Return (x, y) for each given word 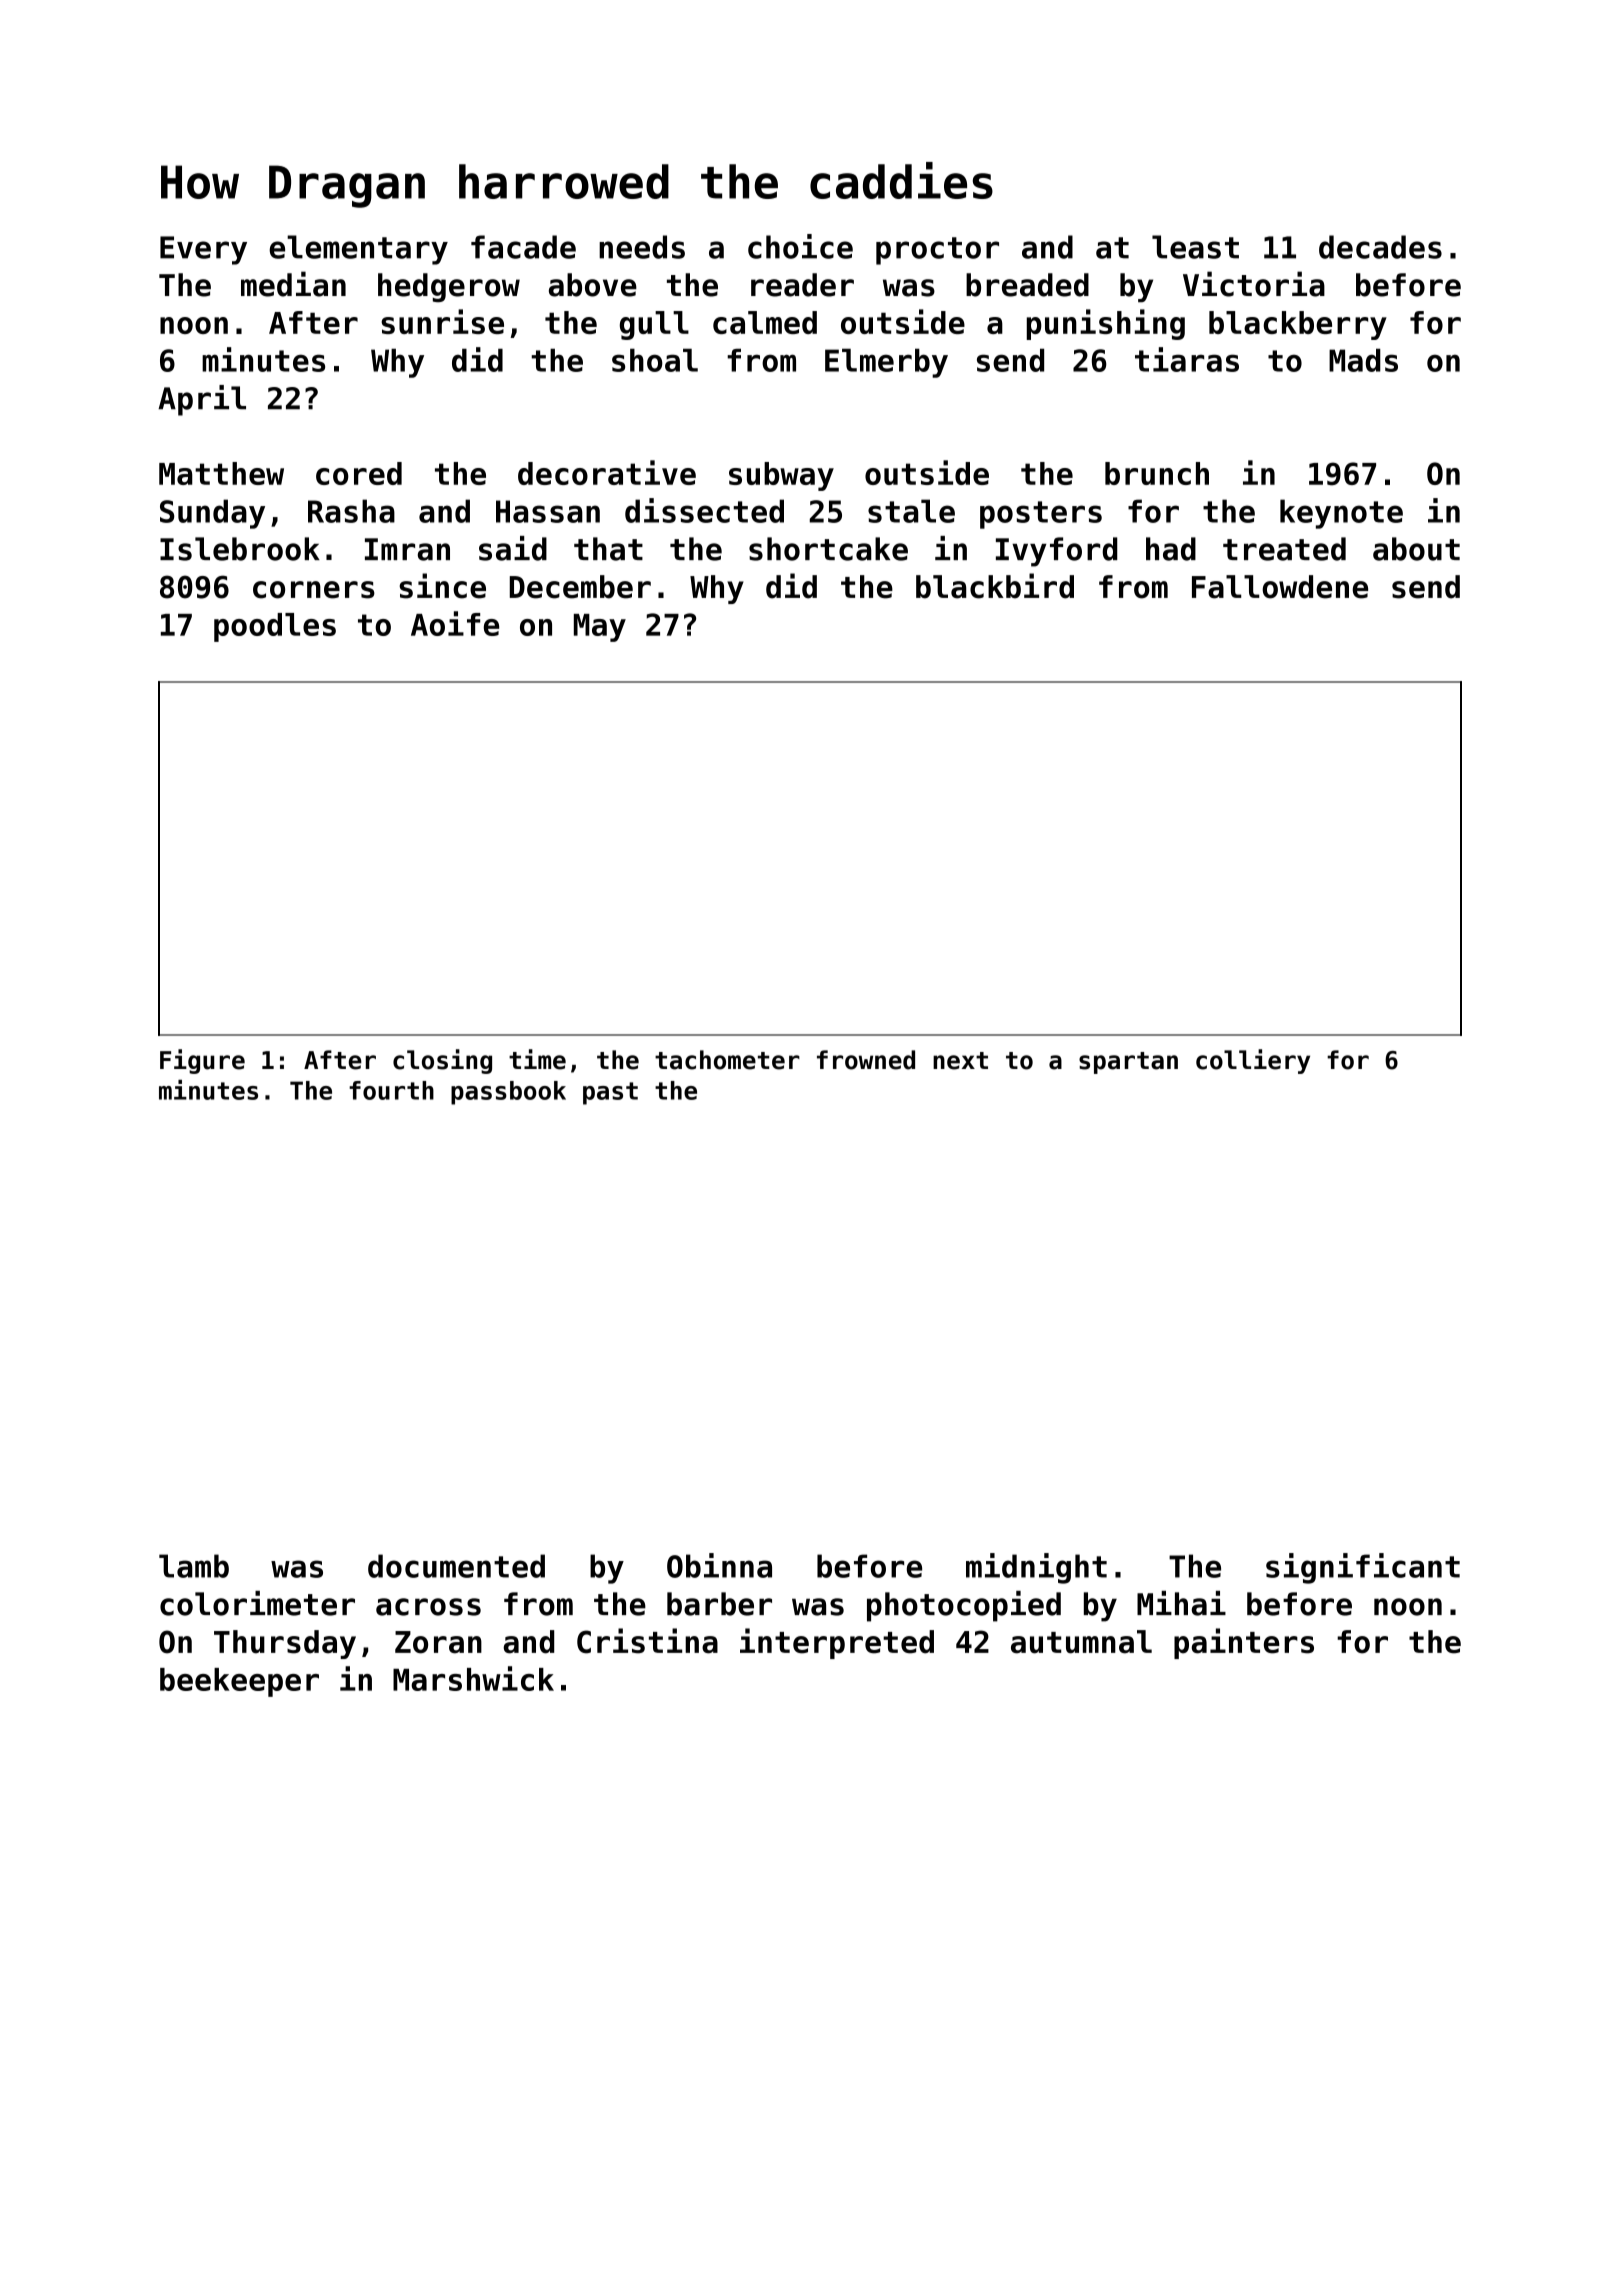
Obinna (719, 1565)
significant (1363, 1568)
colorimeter (257, 1603)
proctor (937, 251)
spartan (1128, 1063)
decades (1380, 247)
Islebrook (240, 549)
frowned (866, 1060)
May (600, 628)
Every (203, 250)
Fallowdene (1280, 587)
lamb (194, 1566)
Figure (202, 1061)
